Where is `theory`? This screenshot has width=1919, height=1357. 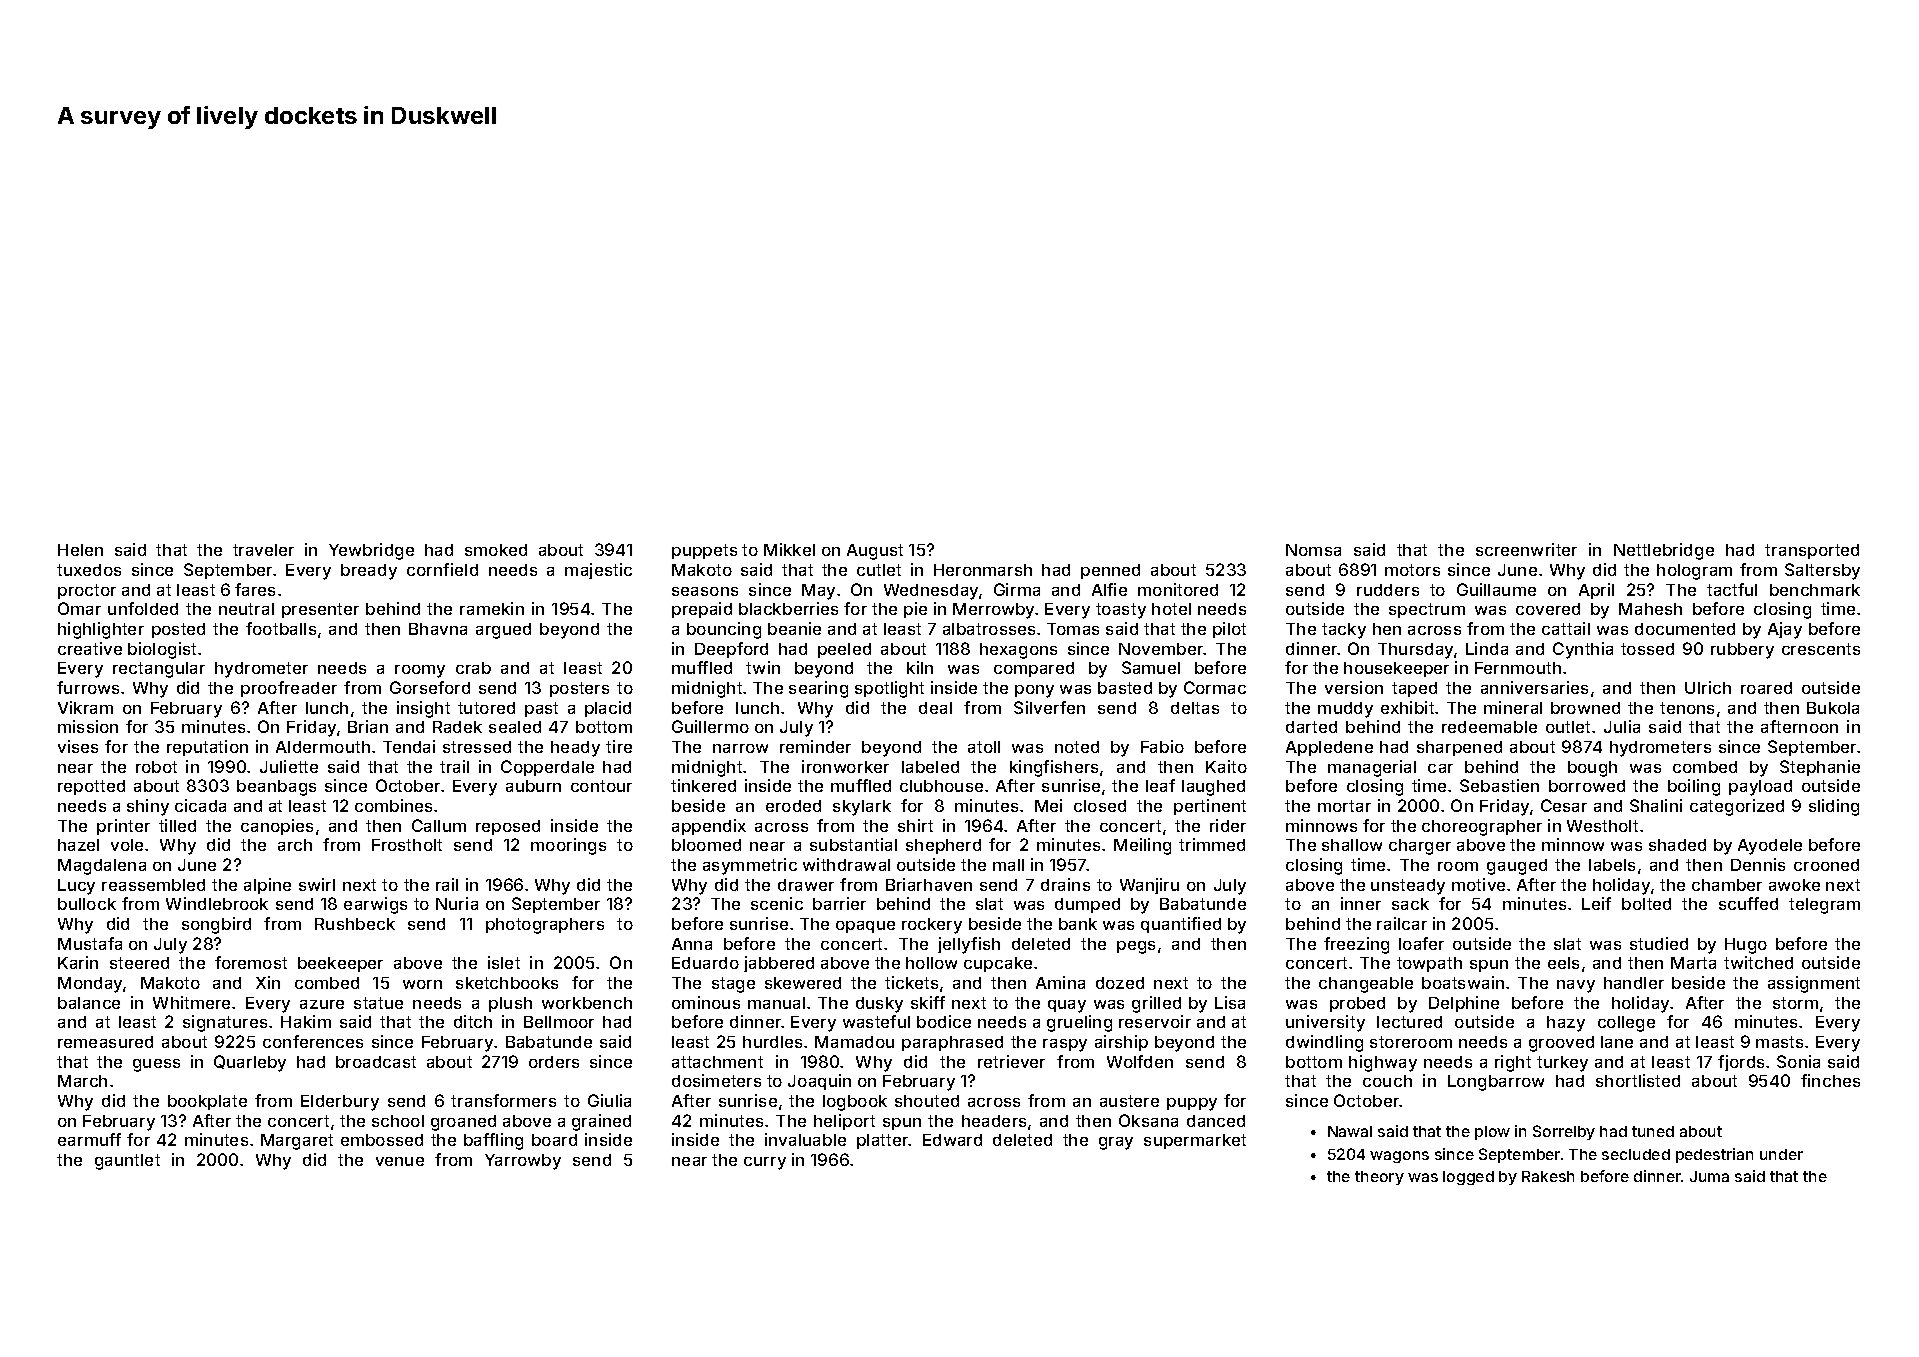 theory is located at coordinates (1379, 1178).
